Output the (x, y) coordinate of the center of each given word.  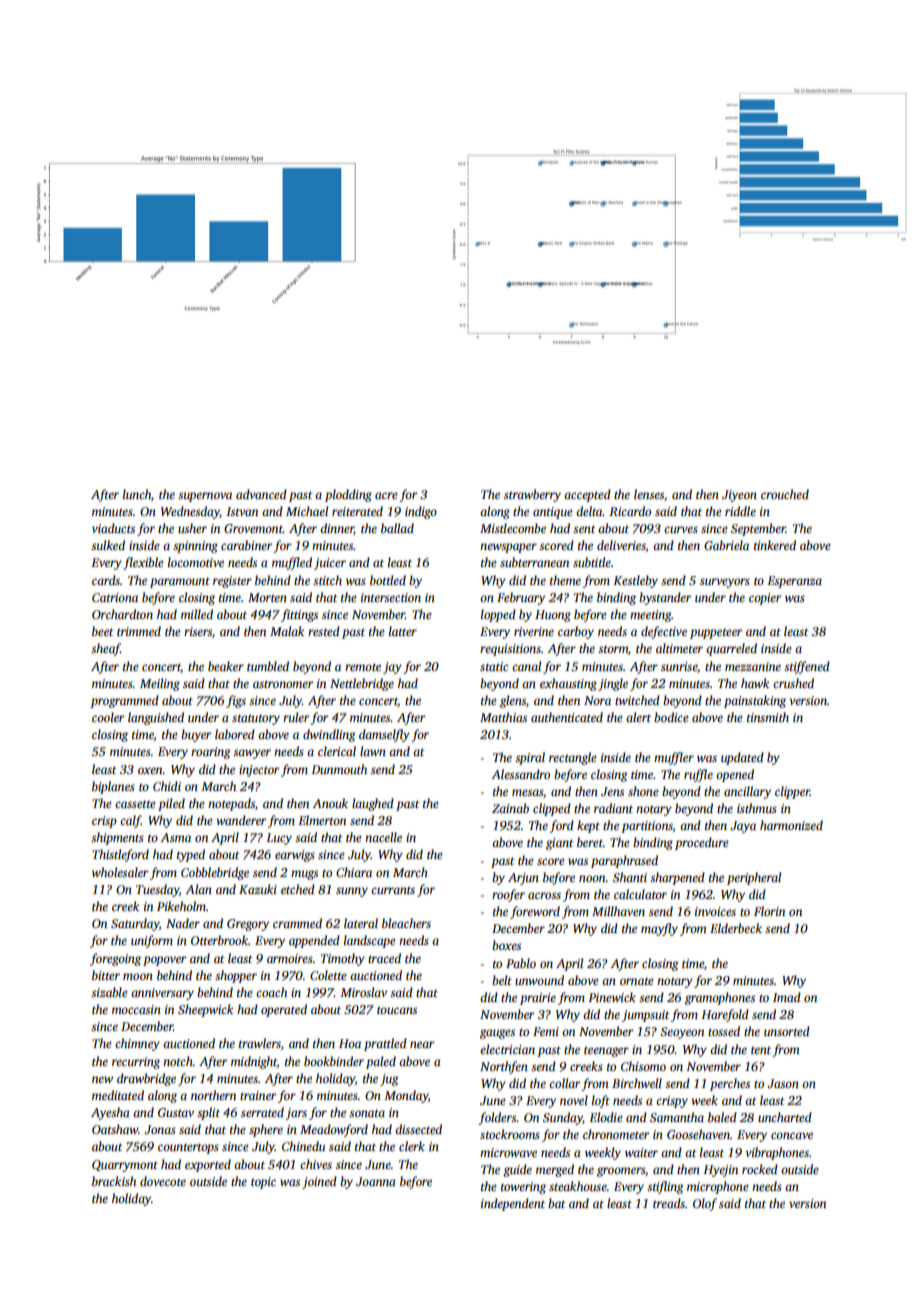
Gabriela (726, 545)
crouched (785, 494)
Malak (287, 631)
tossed (724, 1031)
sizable (109, 992)
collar (565, 1083)
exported (208, 1165)
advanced (261, 494)
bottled (388, 580)
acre (386, 495)
